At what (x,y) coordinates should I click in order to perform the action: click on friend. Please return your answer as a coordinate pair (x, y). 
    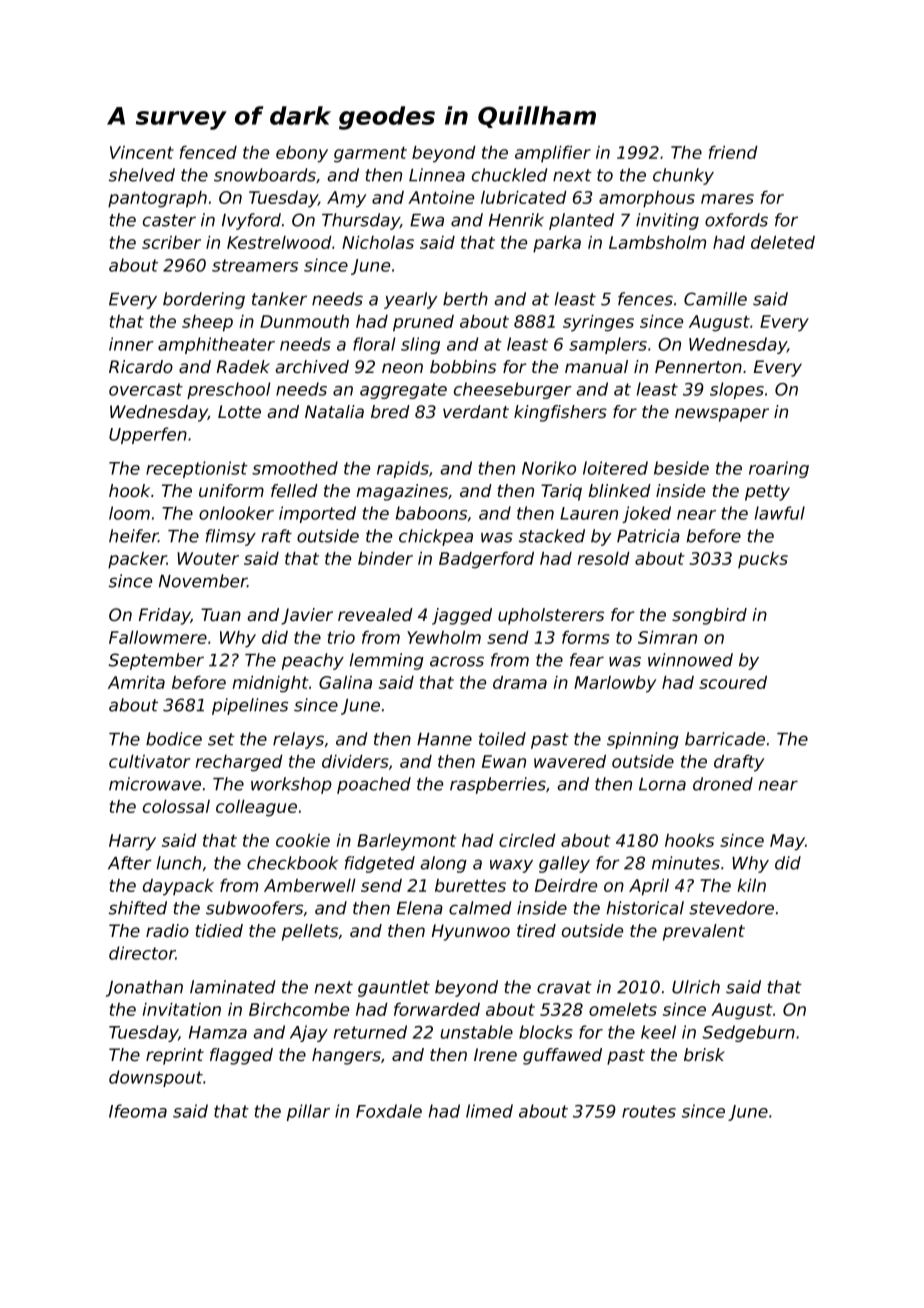
    Looking at the image, I should click on (733, 152).
